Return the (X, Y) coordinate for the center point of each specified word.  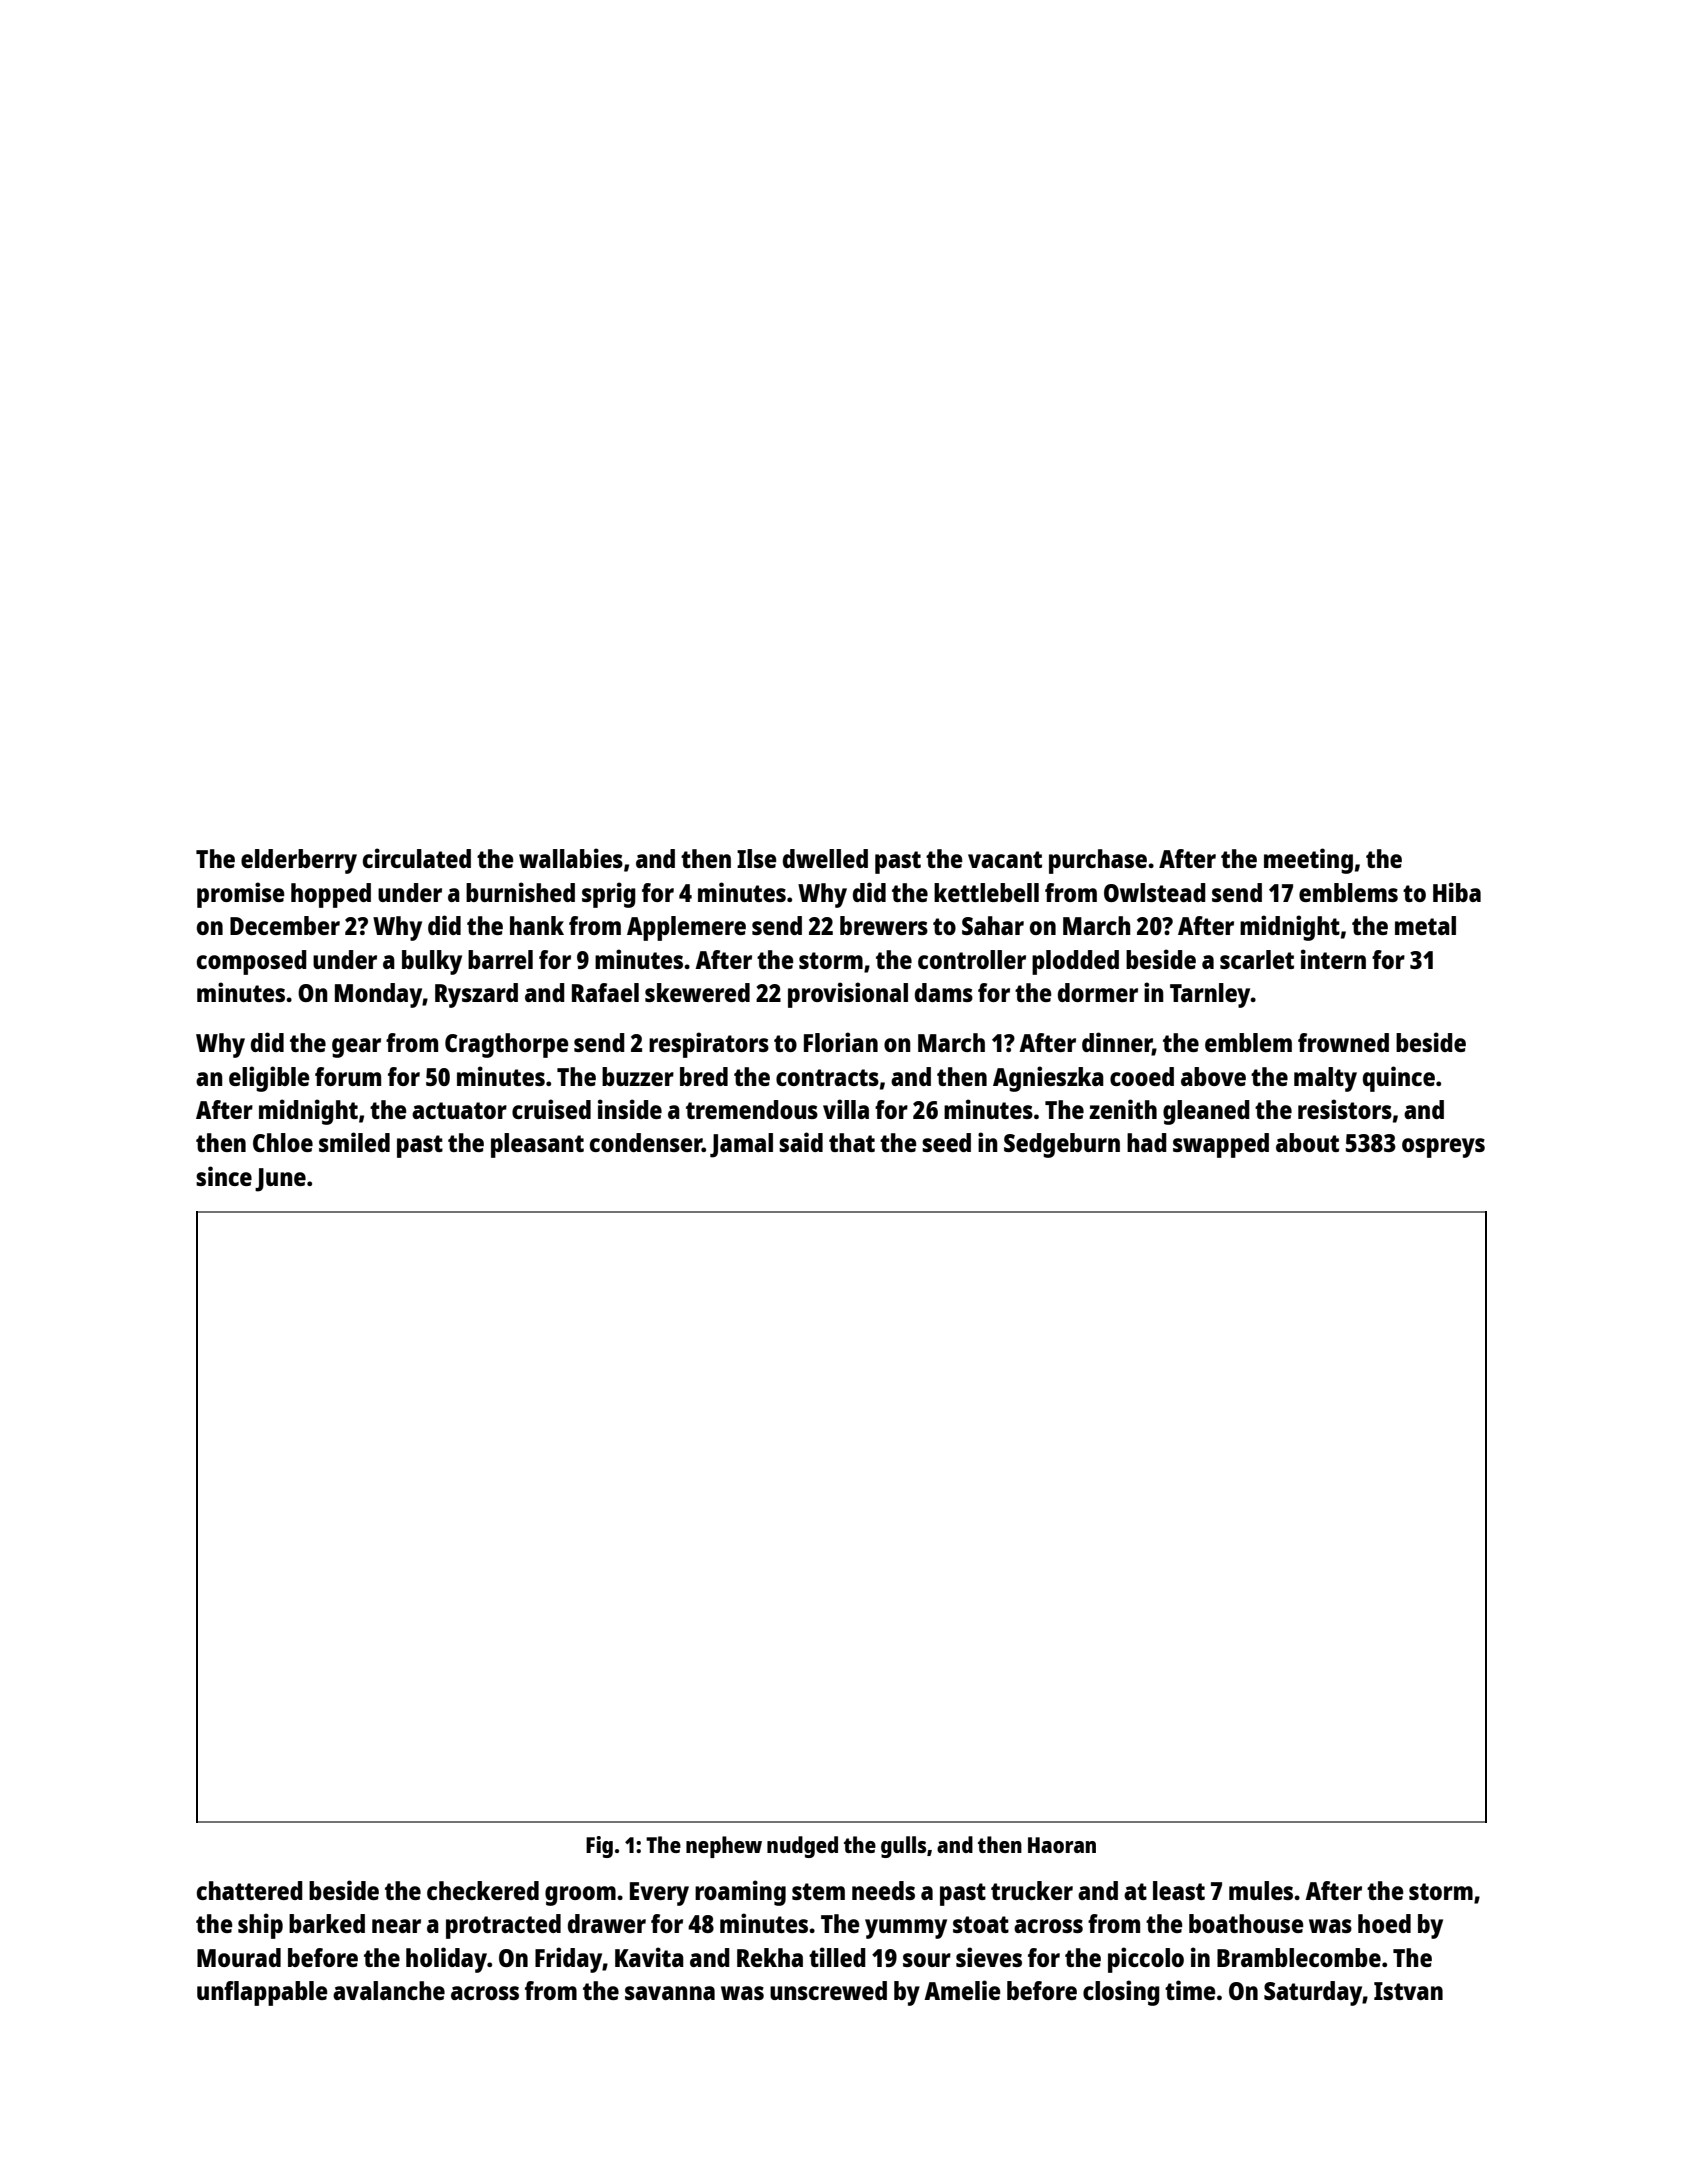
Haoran (1062, 1845)
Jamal (741, 1145)
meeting (1308, 861)
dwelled (825, 858)
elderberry (299, 861)
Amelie (962, 1990)
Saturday (1313, 1993)
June (280, 1180)
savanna (670, 1993)
